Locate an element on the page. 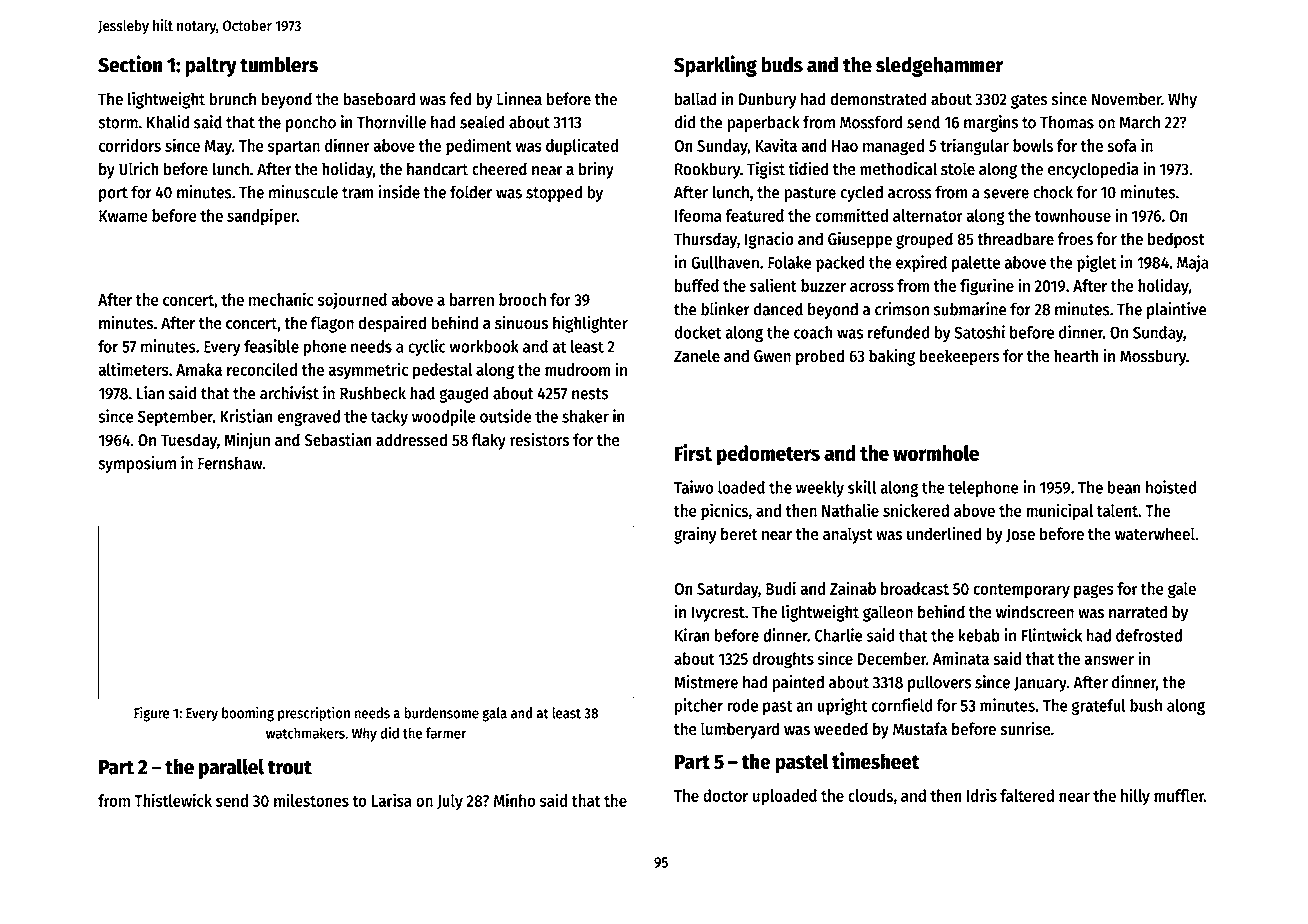 The image size is (1308, 924). pedometers is located at coordinates (768, 455).
